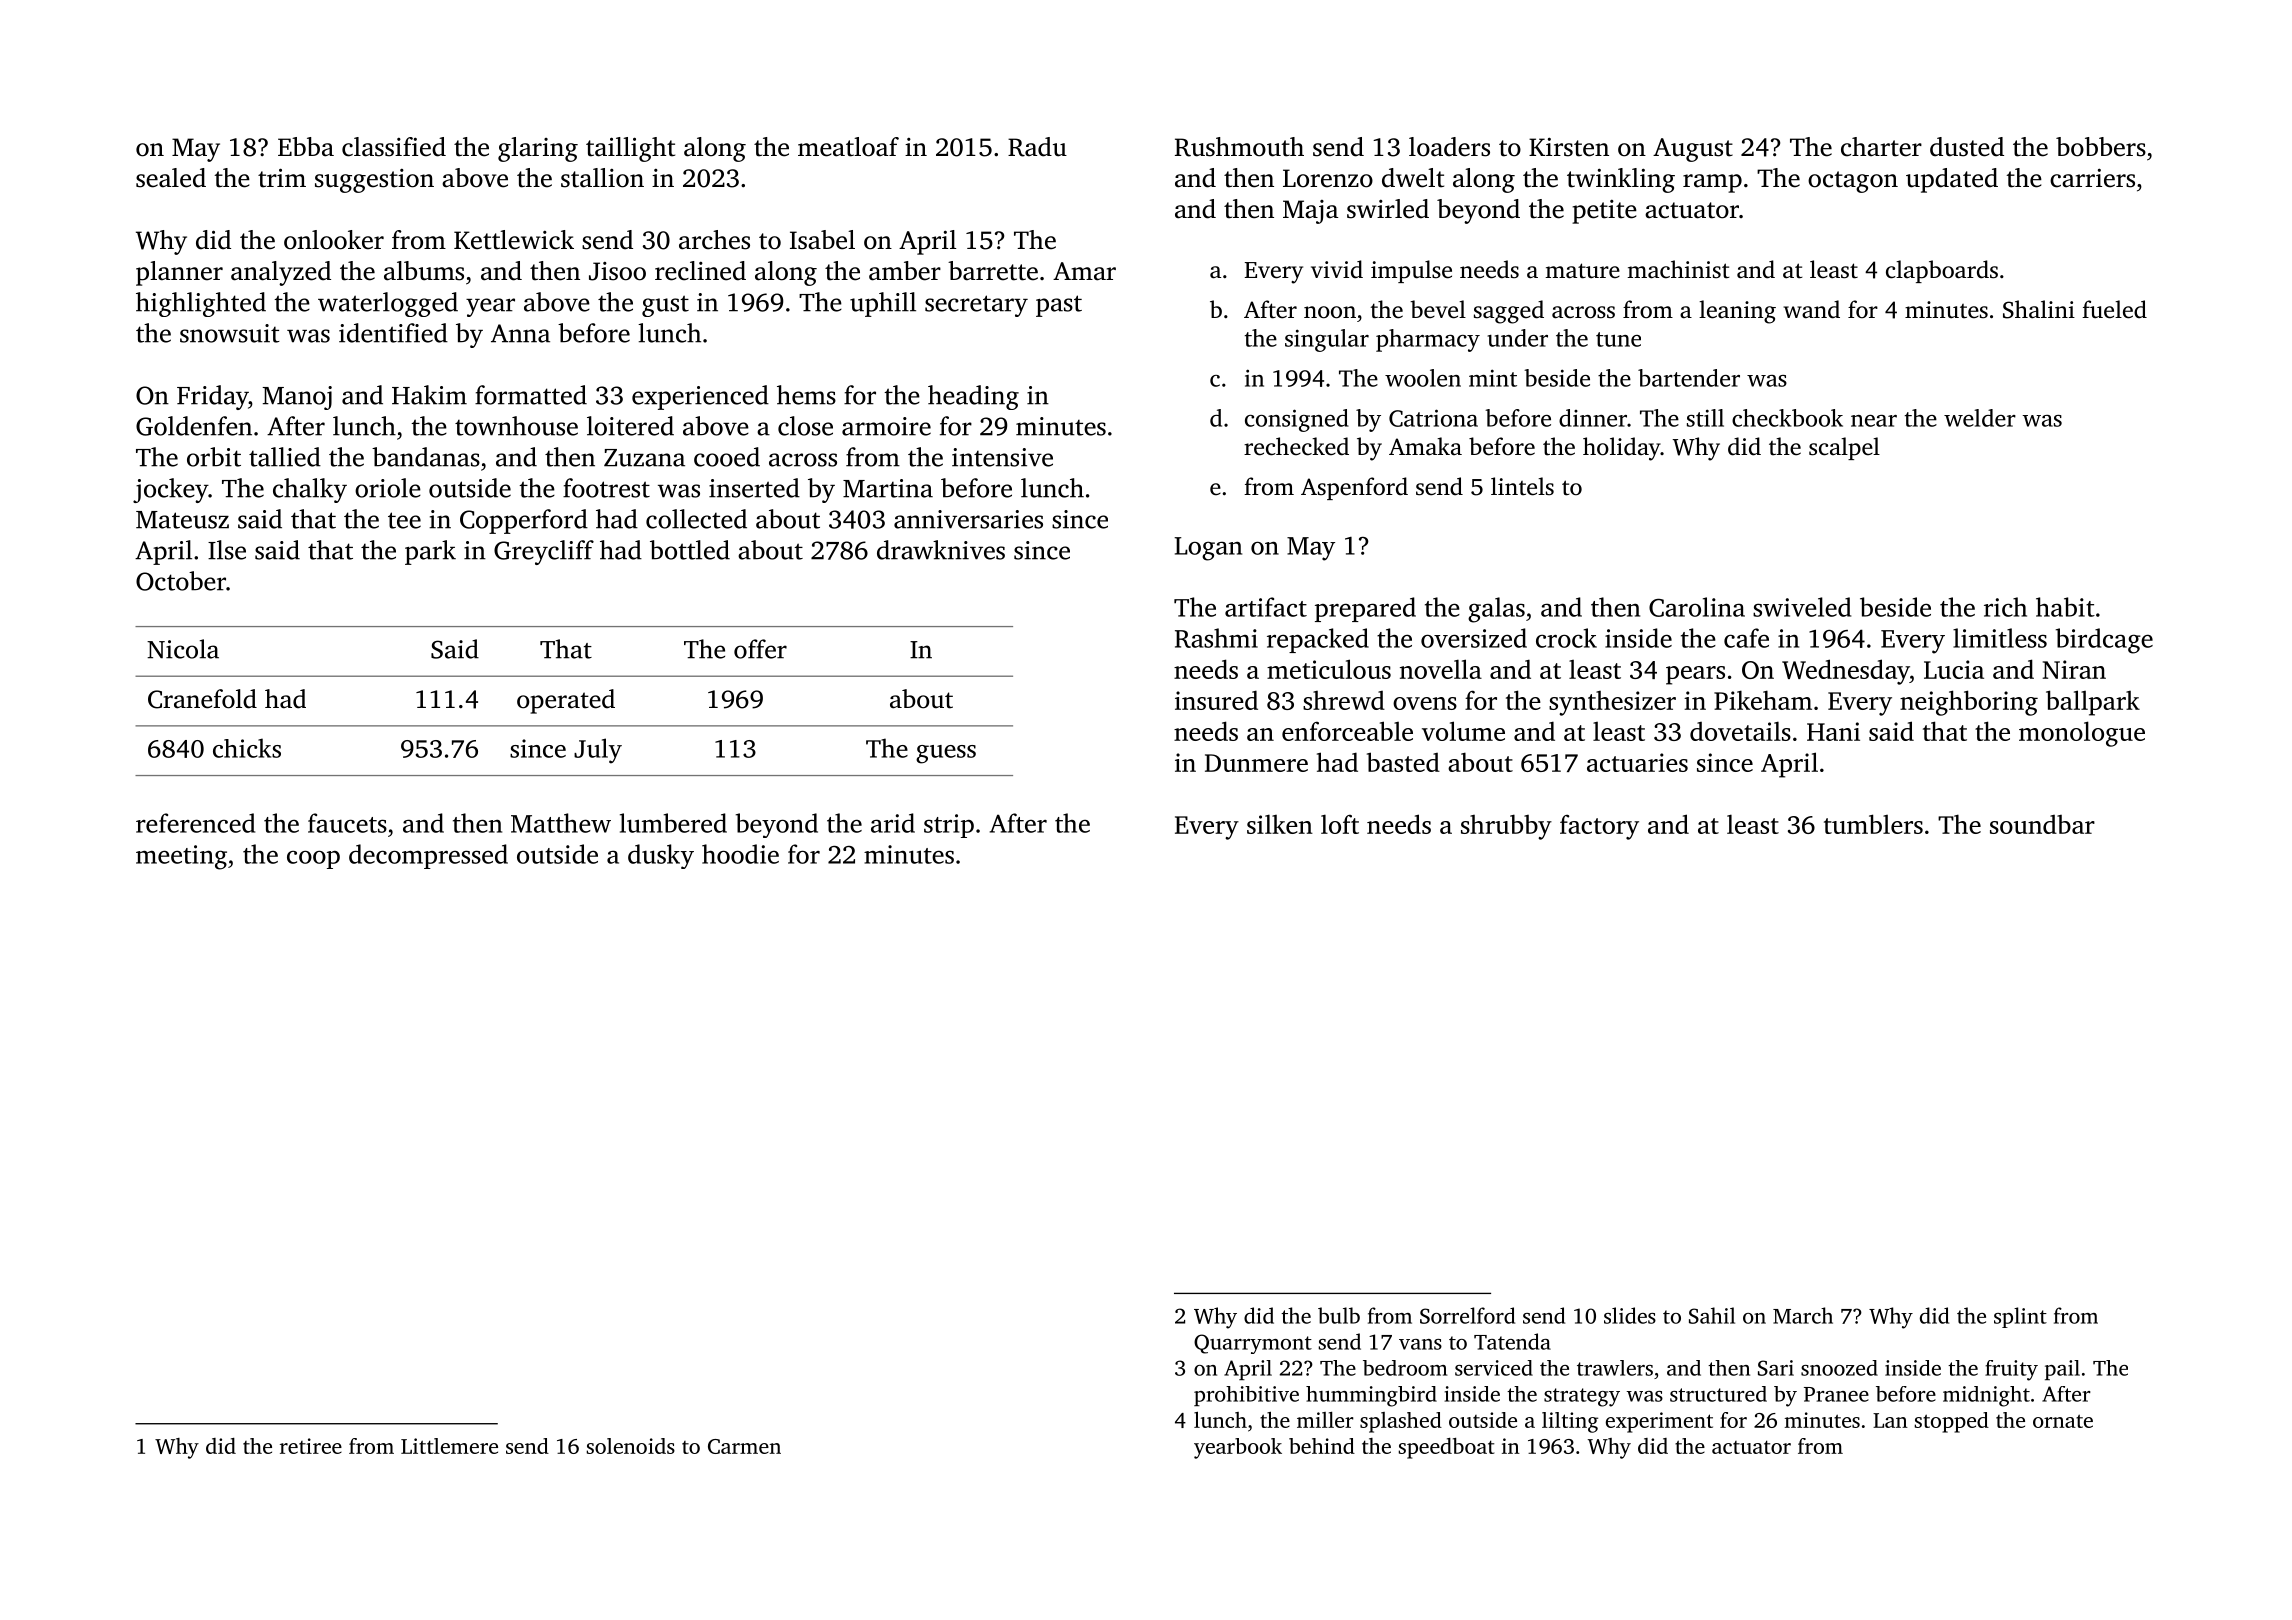 The height and width of the page is (1620, 2292). What do you see at coordinates (311, 1446) in the page?
I see `retiree` at bounding box center [311, 1446].
